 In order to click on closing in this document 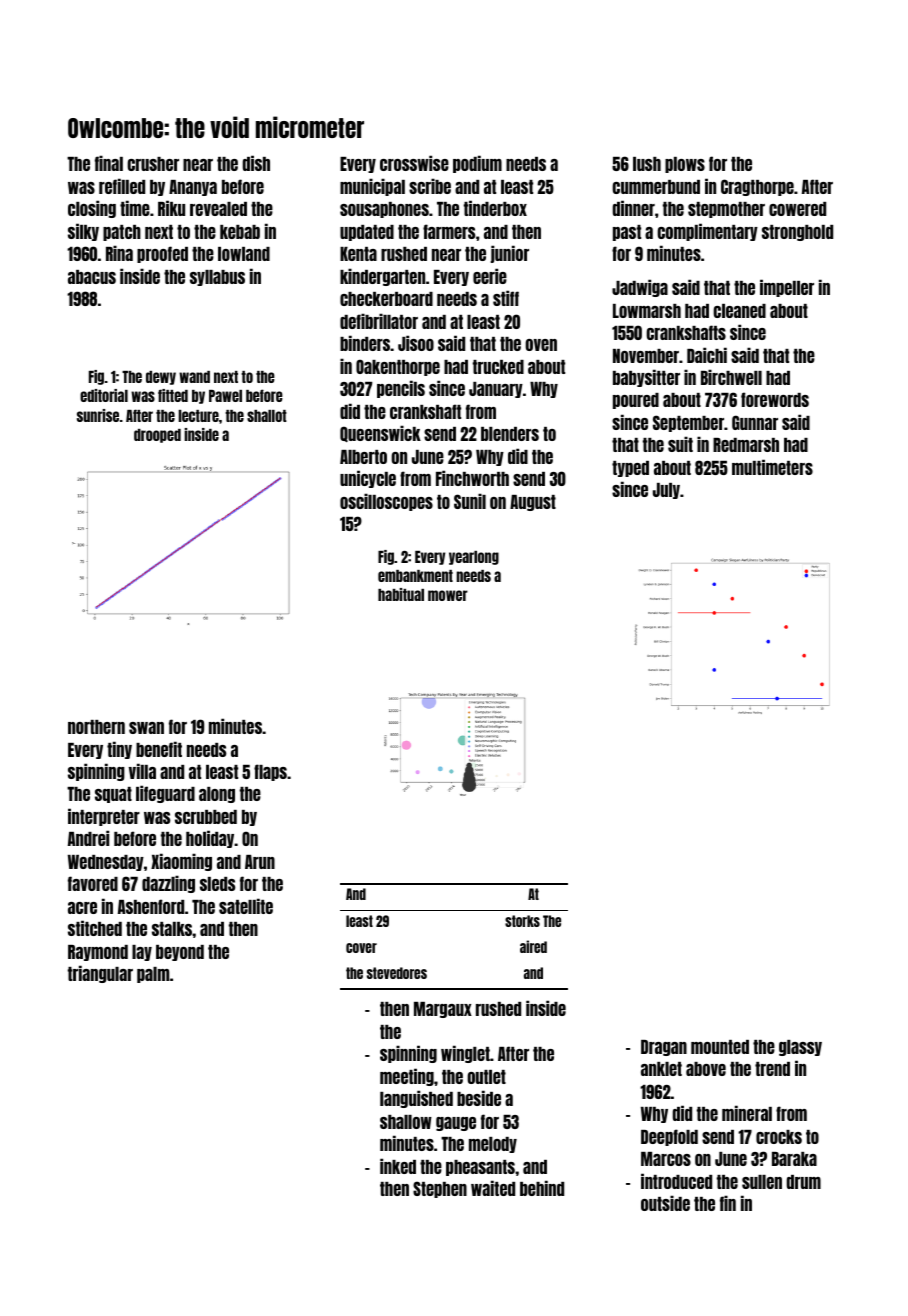, I will do `click(92, 209)`.
